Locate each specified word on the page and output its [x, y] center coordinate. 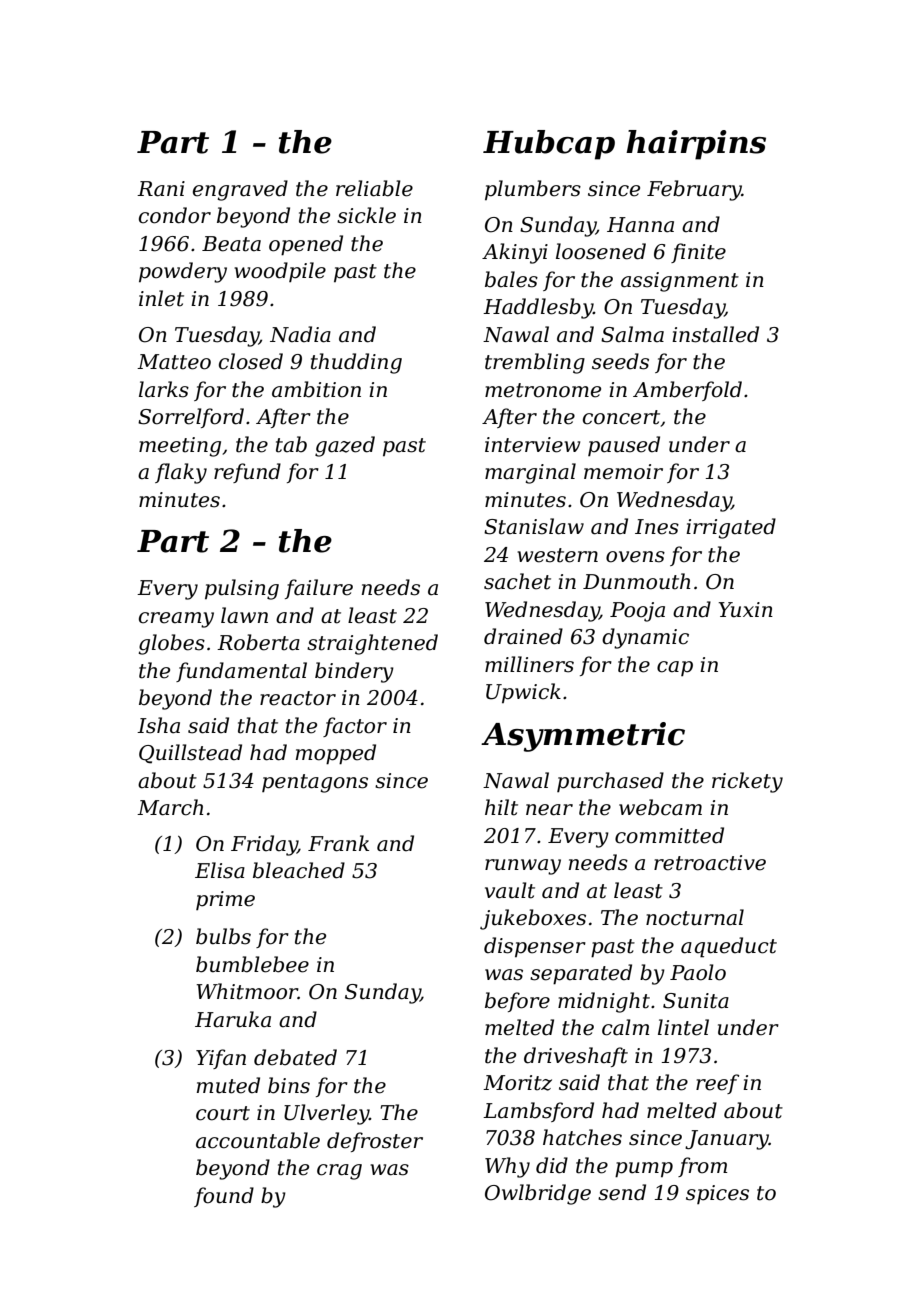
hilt [501, 807]
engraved [240, 190]
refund [247, 473]
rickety [747, 782]
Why [507, 1167]
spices [717, 1194]
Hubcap [549, 145]
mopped [336, 754]
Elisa [220, 870]
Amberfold [687, 391]
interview [532, 445]
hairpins [696, 145]
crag [339, 1172]
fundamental [241, 672]
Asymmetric [583, 737]
